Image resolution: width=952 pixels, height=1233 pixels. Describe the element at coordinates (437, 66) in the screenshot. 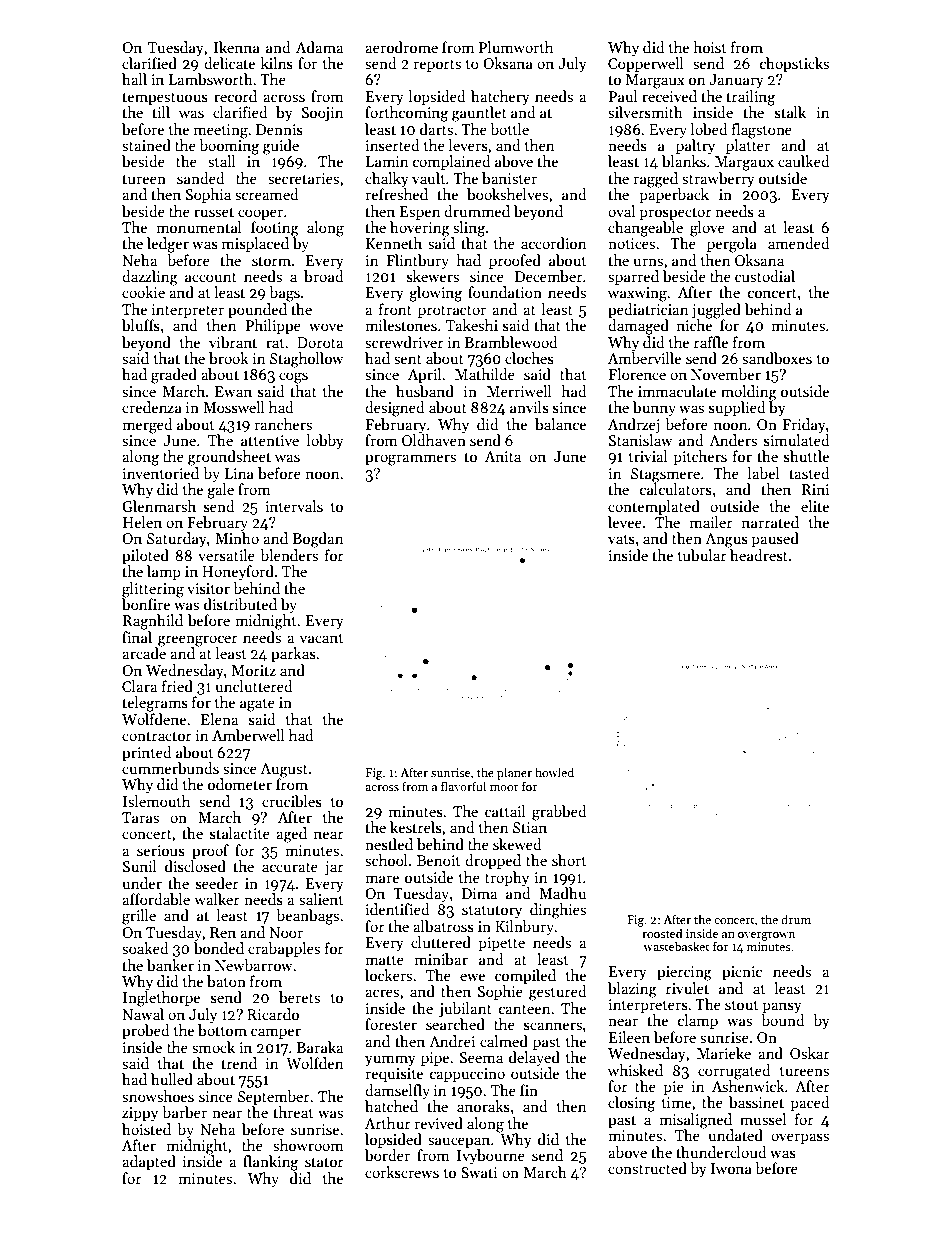

I see `reports` at that location.
